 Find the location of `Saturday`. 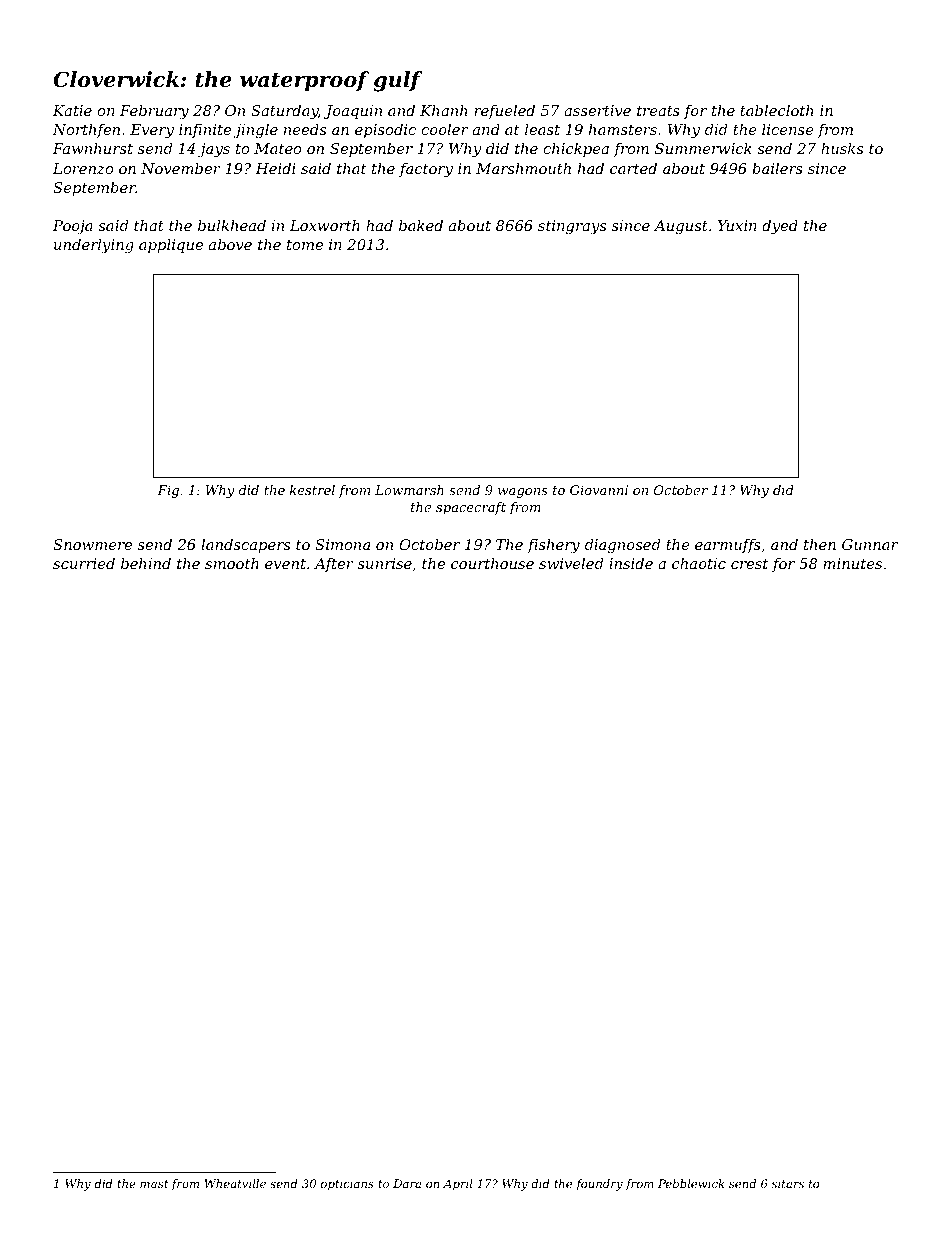

Saturday is located at coordinates (284, 112).
